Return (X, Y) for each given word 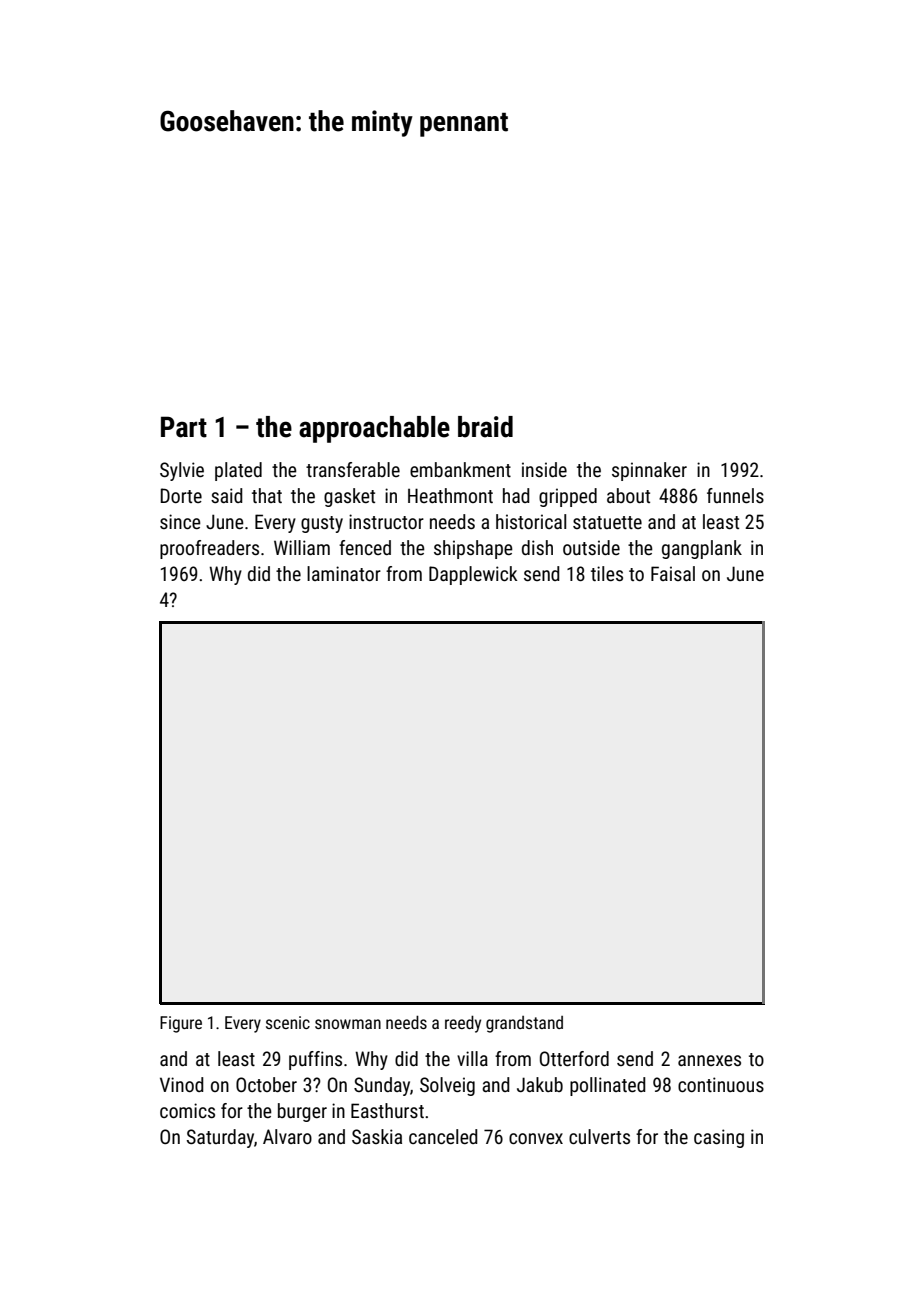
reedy (463, 1024)
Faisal (673, 573)
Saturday (220, 1138)
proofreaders (209, 549)
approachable (374, 429)
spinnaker (649, 471)
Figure (181, 1024)
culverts (599, 1136)
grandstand (524, 1024)
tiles (607, 573)
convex (536, 1138)
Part (184, 427)
